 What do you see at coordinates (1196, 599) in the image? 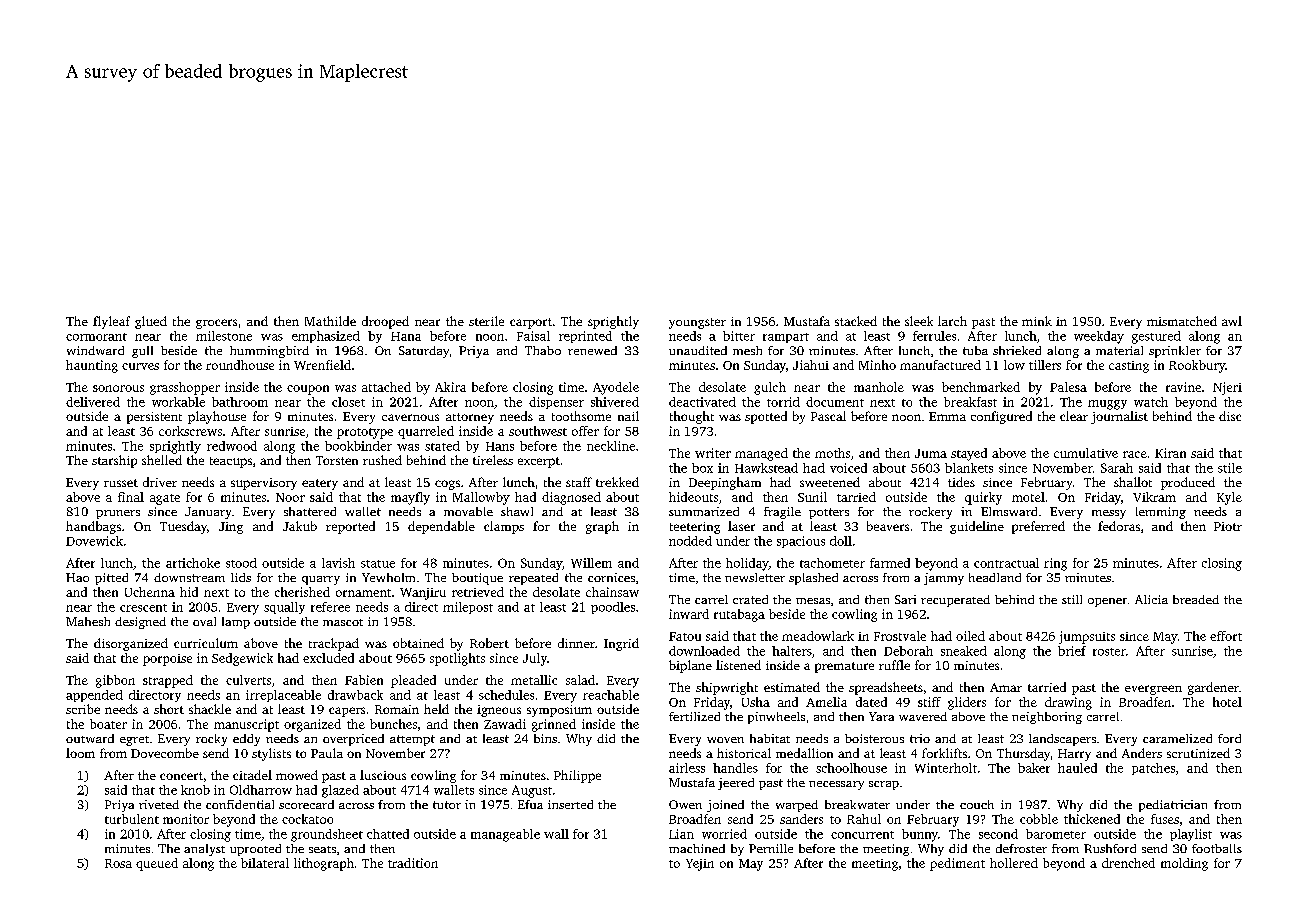
I see `breaded` at bounding box center [1196, 599].
